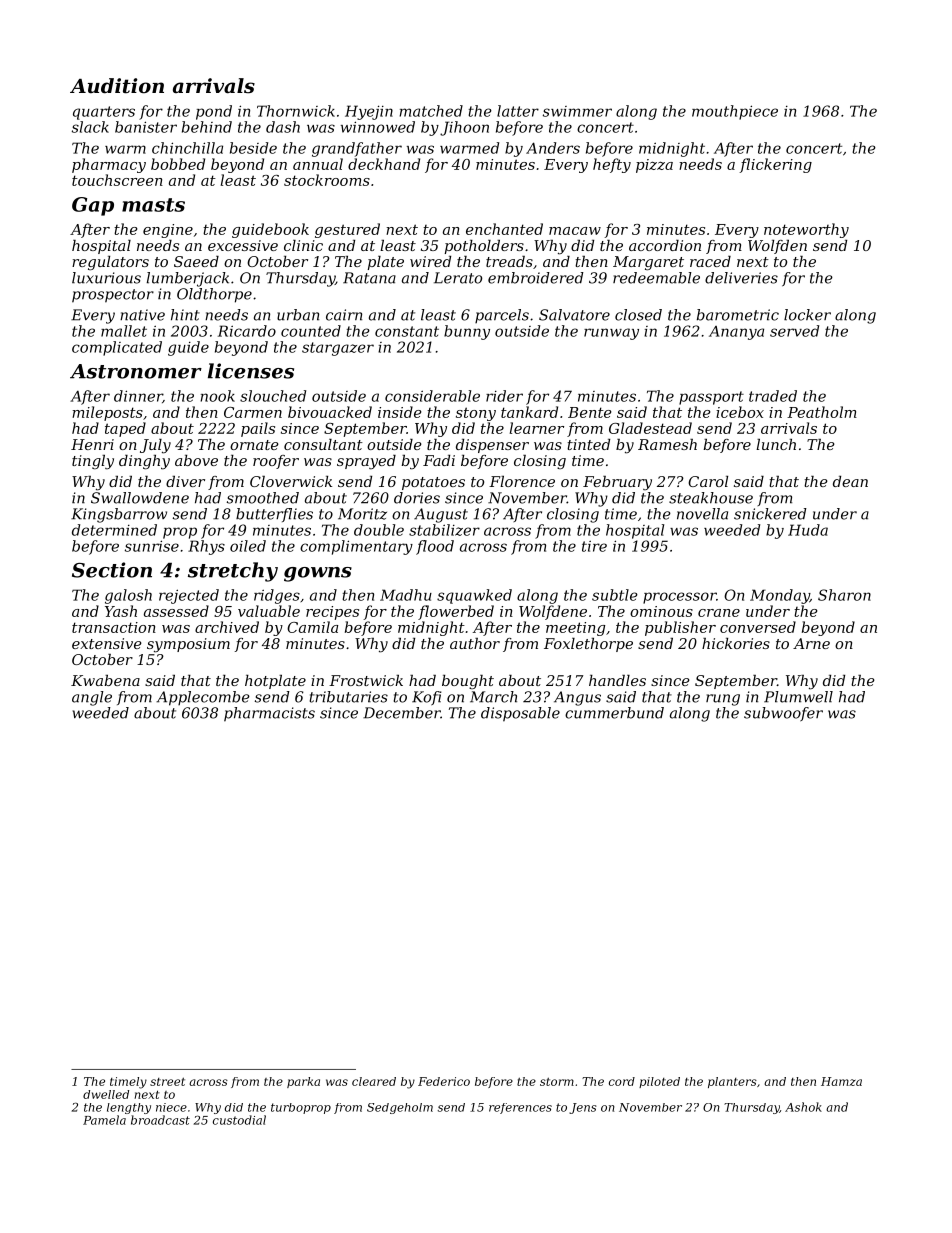  Describe the element at coordinates (553, 148) in the screenshot. I see `Anders` at that location.
